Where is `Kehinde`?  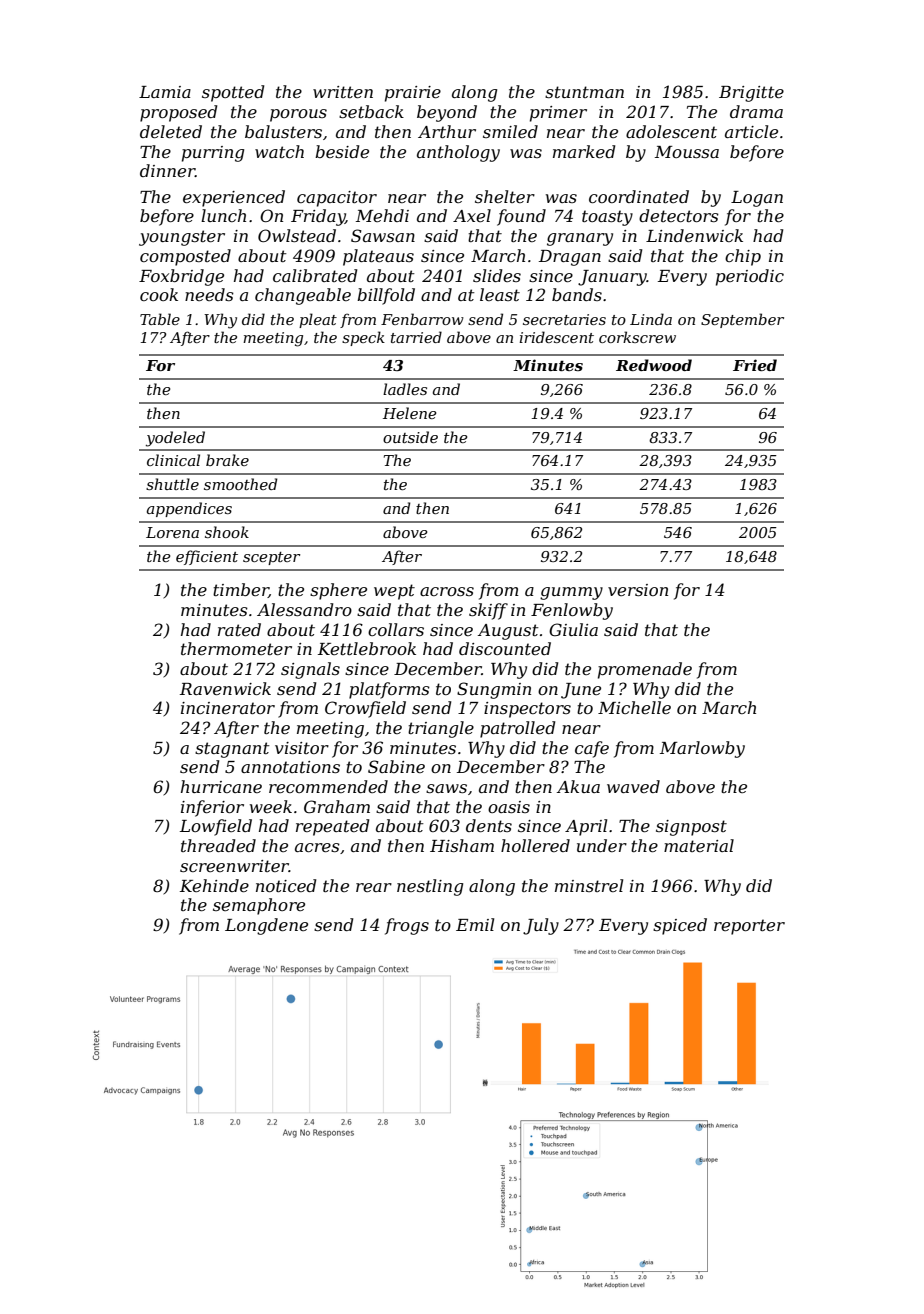 Kehinde is located at coordinates (214, 885).
